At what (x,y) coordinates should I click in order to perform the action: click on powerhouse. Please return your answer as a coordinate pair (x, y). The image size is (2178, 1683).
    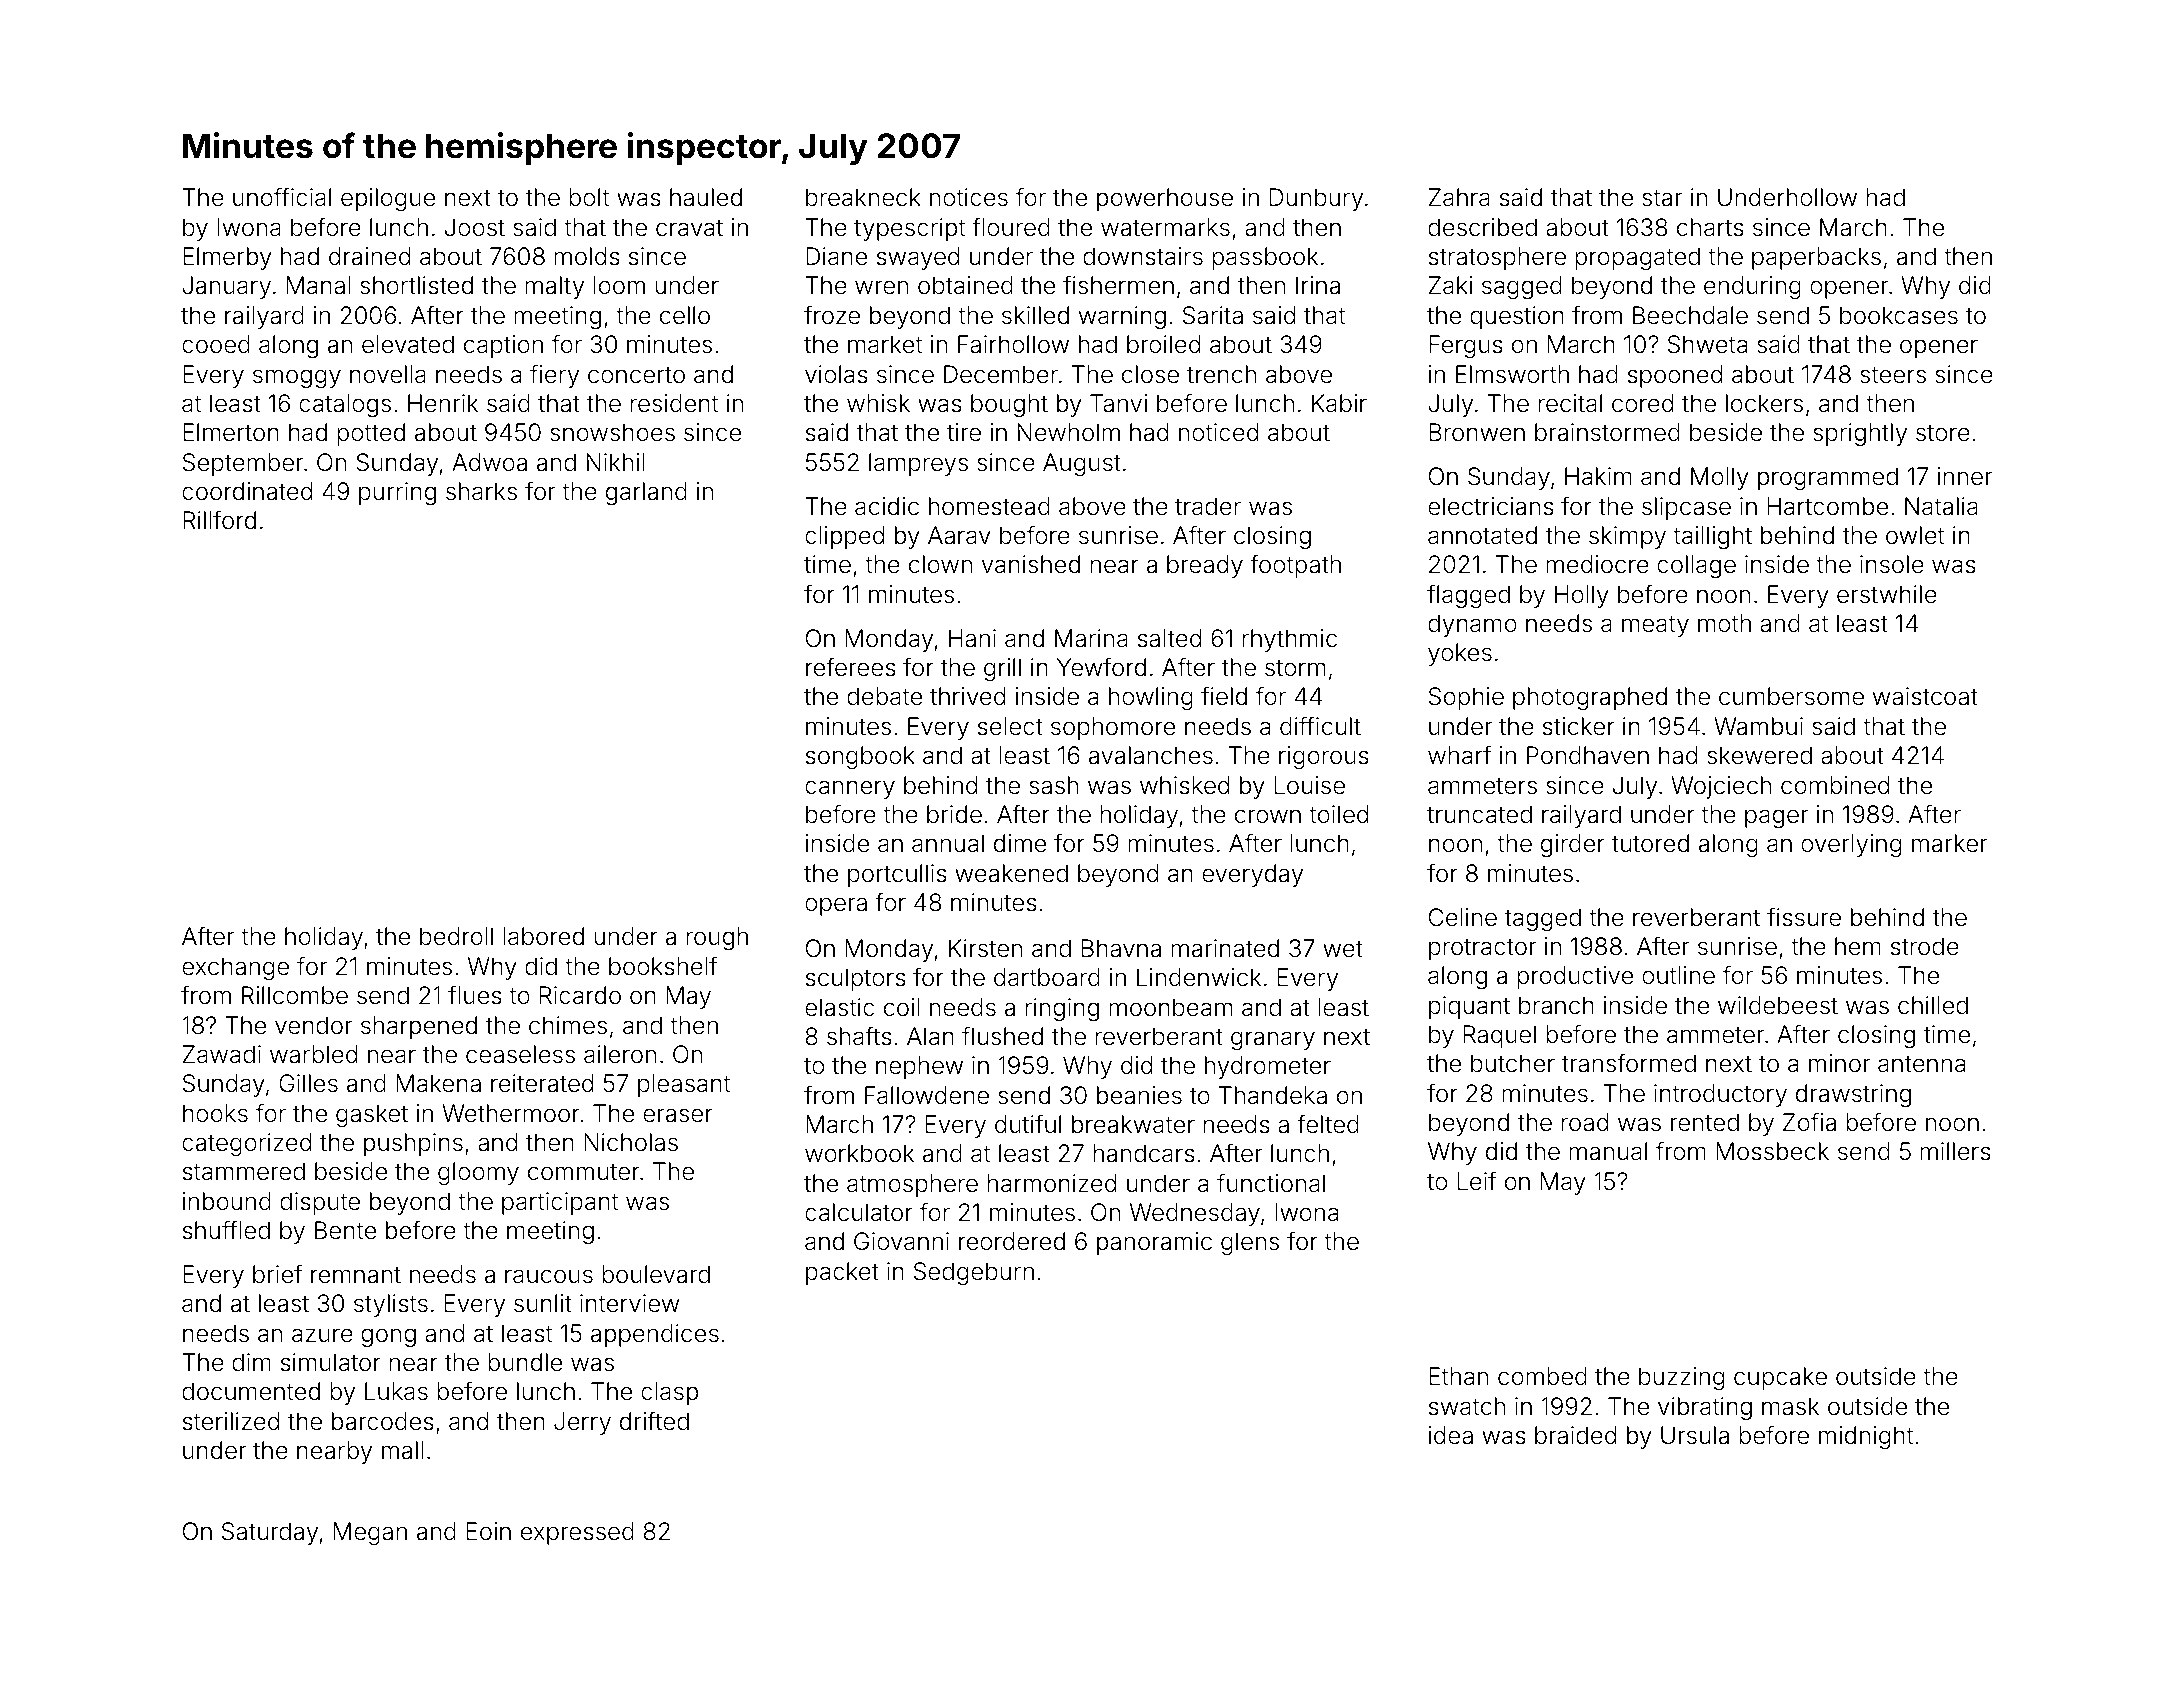
    Looking at the image, I should click on (1165, 199).
